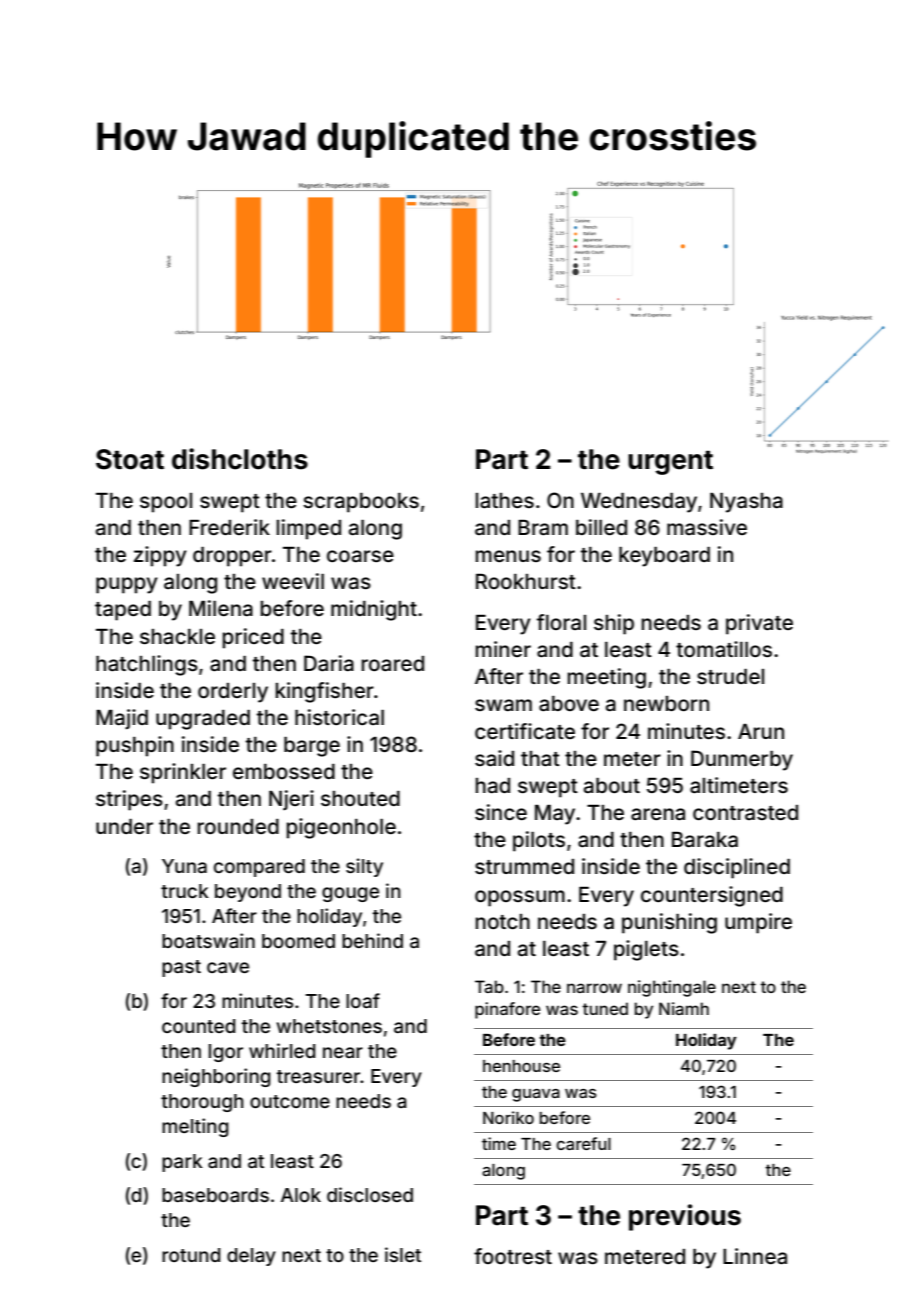 The width and height of the page is (908, 1316). What do you see at coordinates (502, 921) in the page?
I see `notch` at bounding box center [502, 921].
